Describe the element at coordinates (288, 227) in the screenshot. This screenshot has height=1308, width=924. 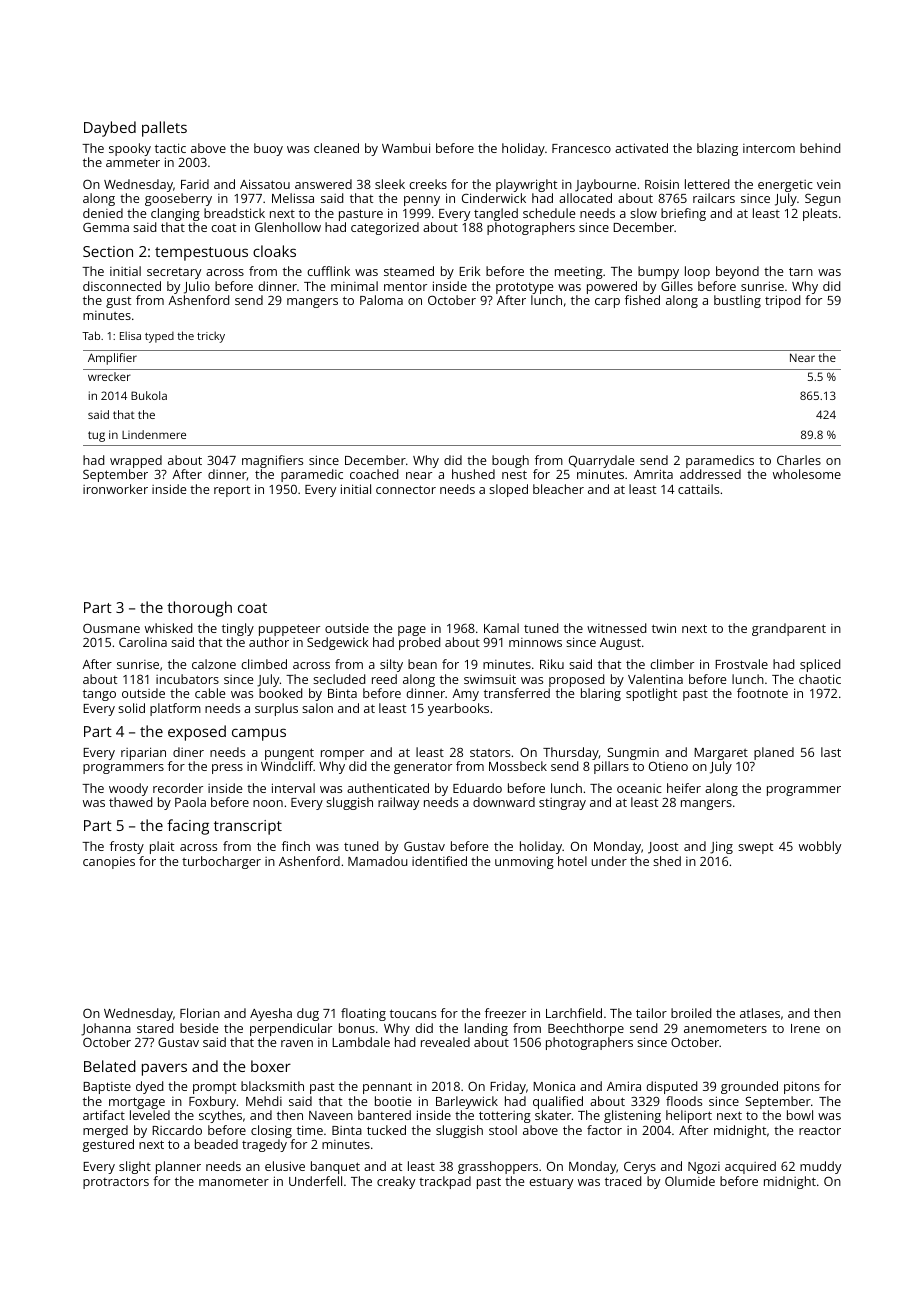
I see `Glenhollow` at that location.
